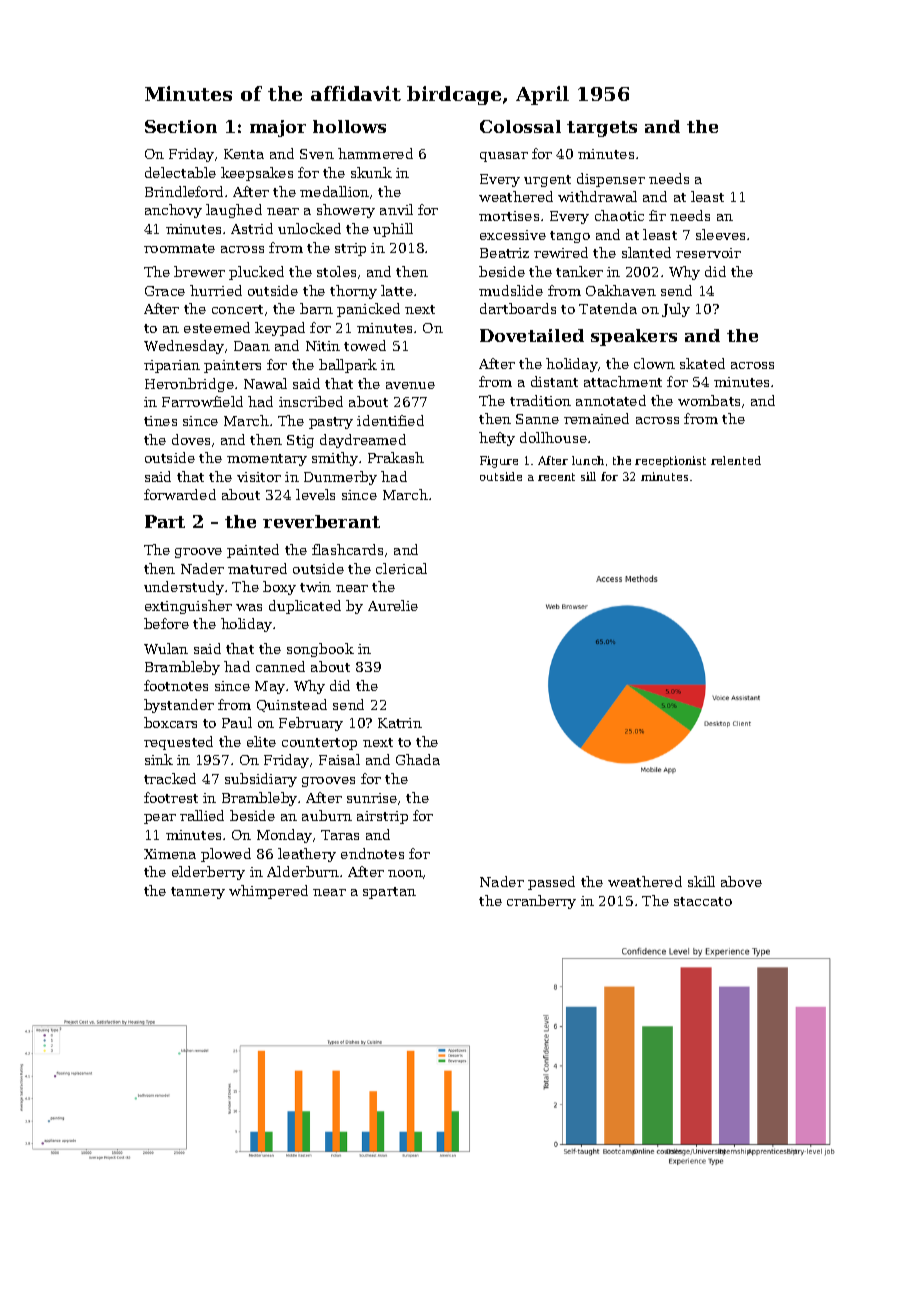 This screenshot has height=1314, width=924. Describe the element at coordinates (541, 902) in the screenshot. I see `cranberry` at that location.
